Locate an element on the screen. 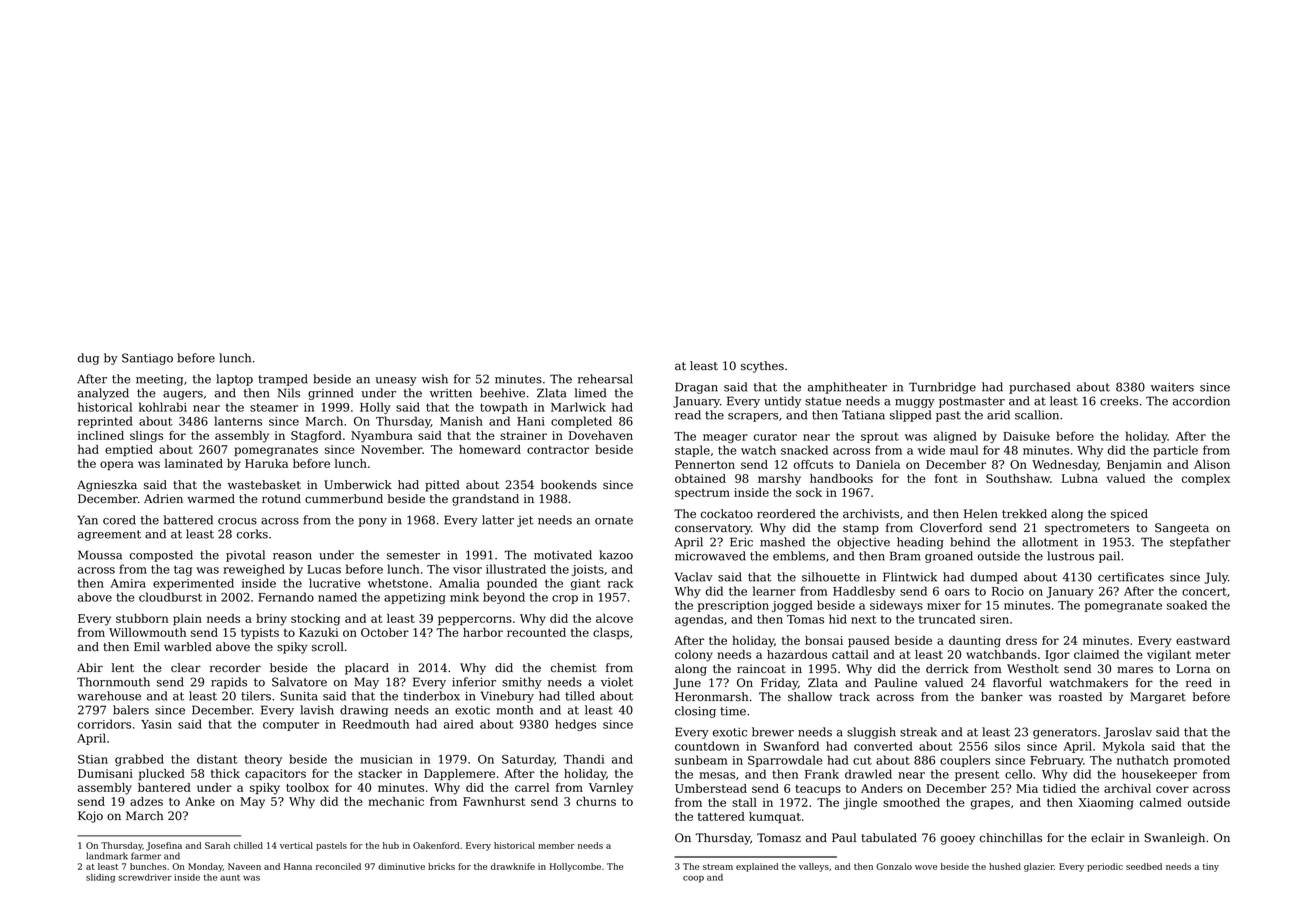 The image size is (1308, 924). Turnbridge is located at coordinates (942, 388).
